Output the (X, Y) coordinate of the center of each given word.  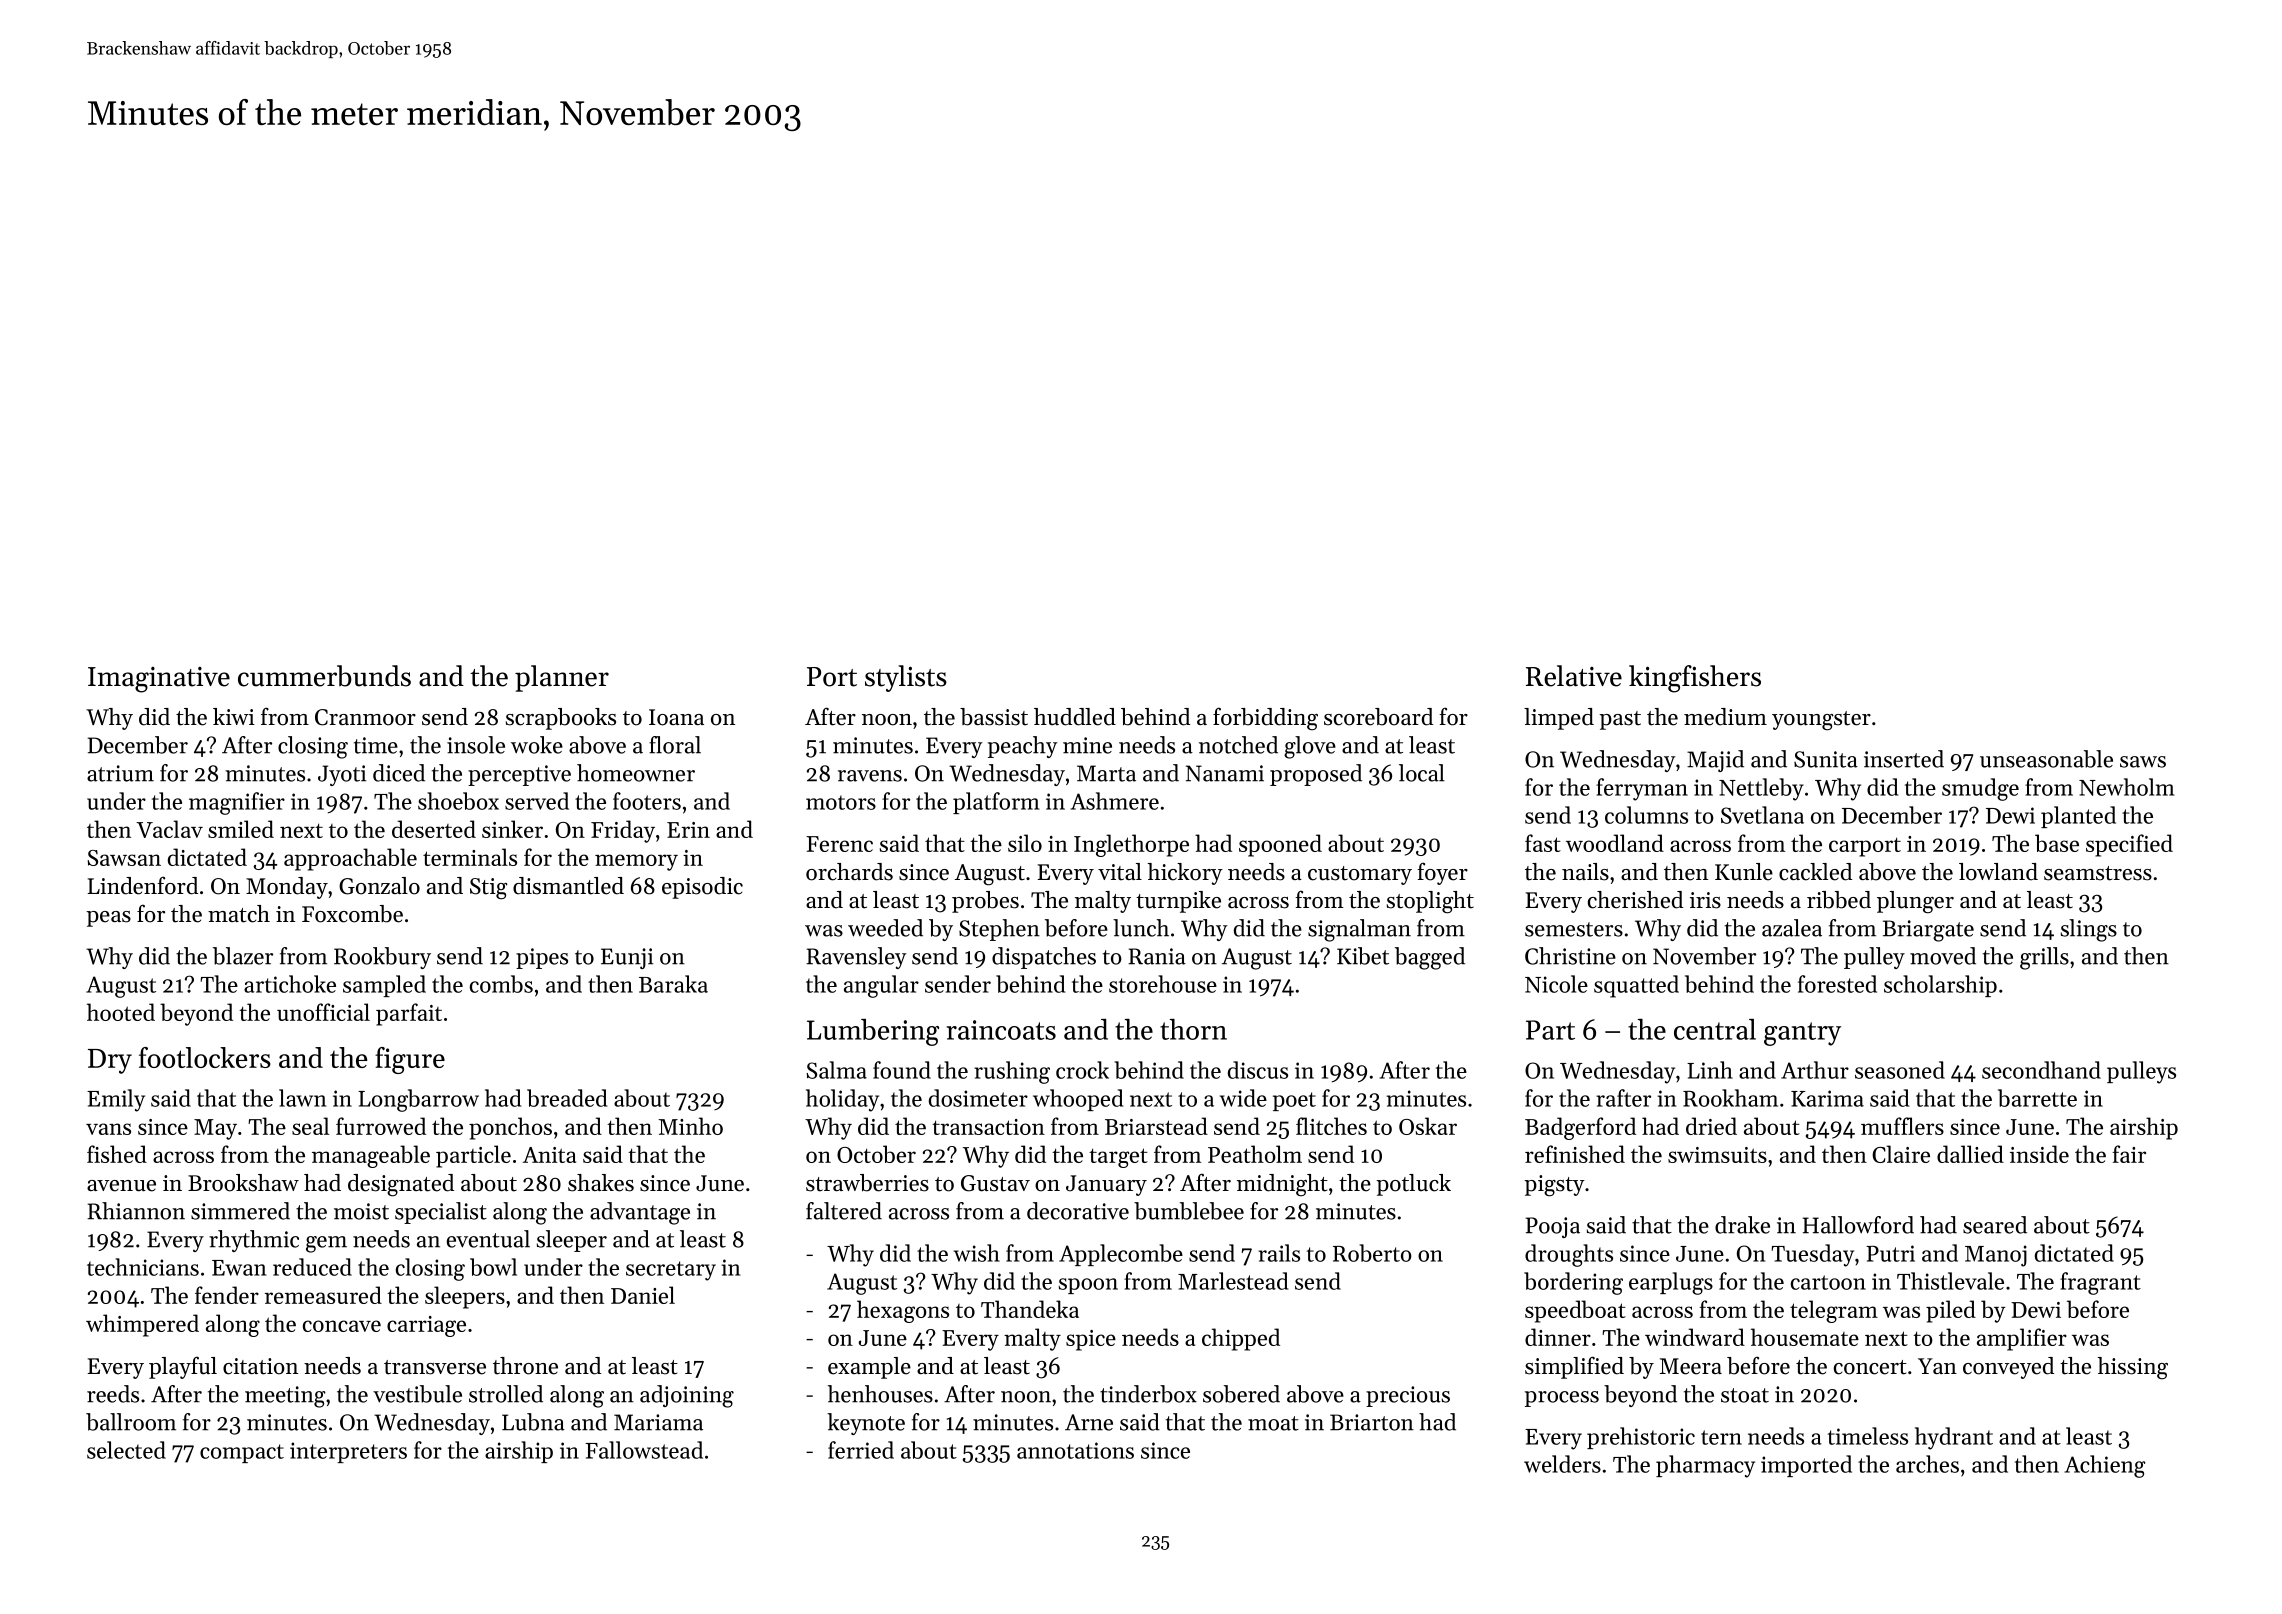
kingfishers (1695, 679)
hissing (2133, 1368)
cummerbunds (324, 676)
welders (1562, 1464)
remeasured (323, 1295)
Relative (1574, 676)
